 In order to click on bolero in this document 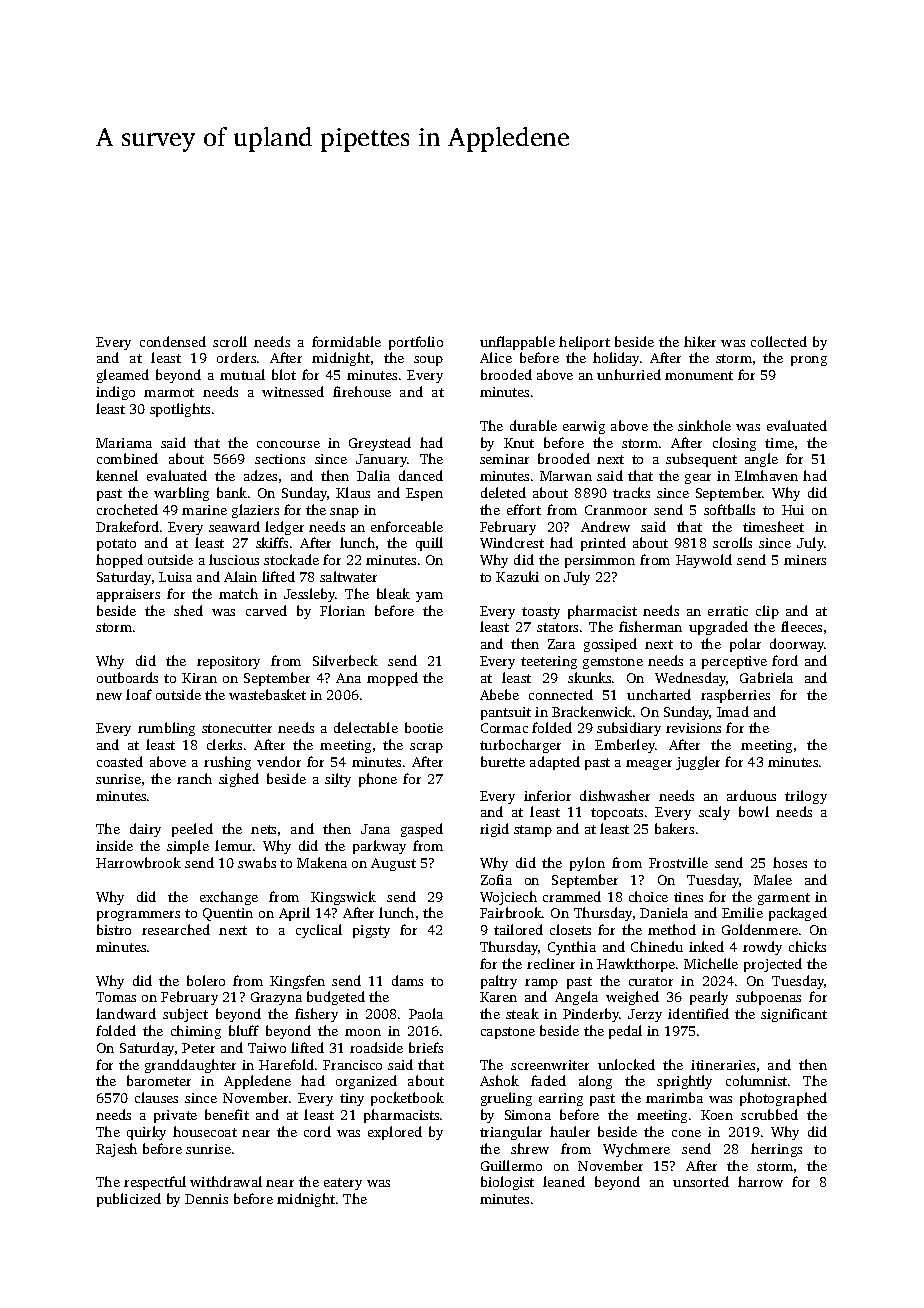, I will do `click(206, 980)`.
